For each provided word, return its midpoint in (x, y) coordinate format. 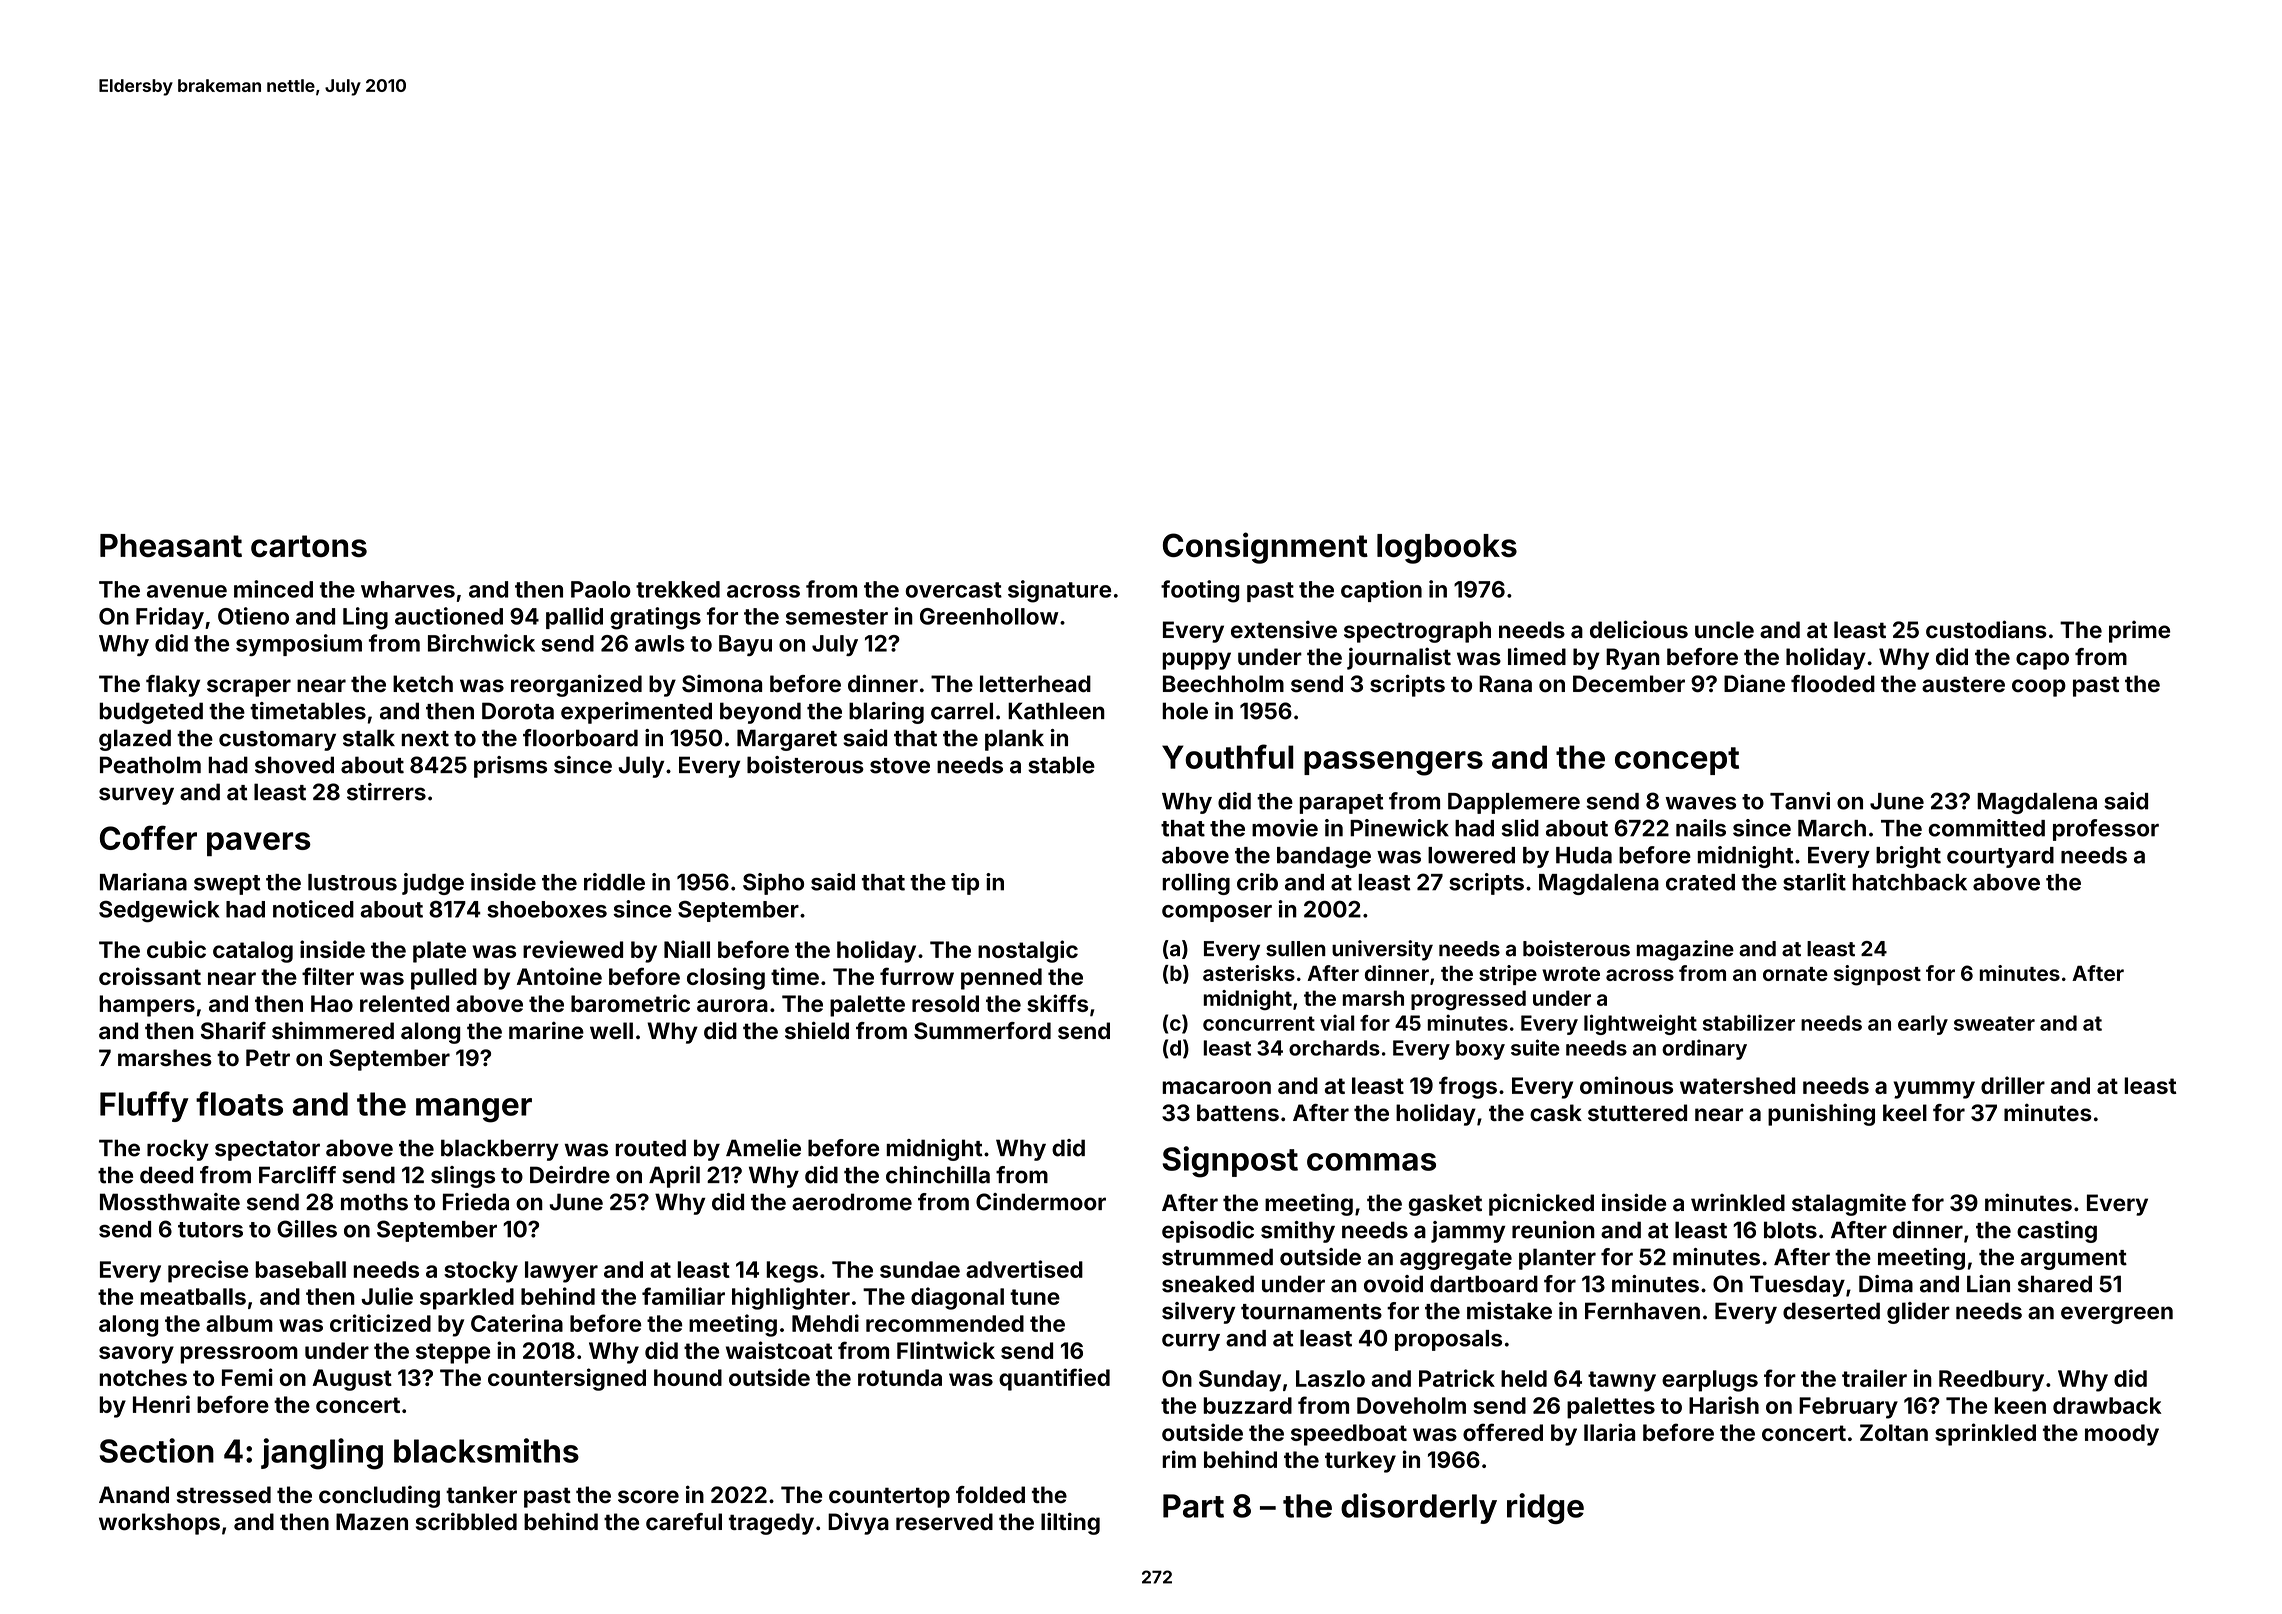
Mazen (372, 1522)
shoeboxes (547, 909)
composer (1217, 913)
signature (1059, 591)
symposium (299, 645)
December (1629, 684)
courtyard (2000, 857)
